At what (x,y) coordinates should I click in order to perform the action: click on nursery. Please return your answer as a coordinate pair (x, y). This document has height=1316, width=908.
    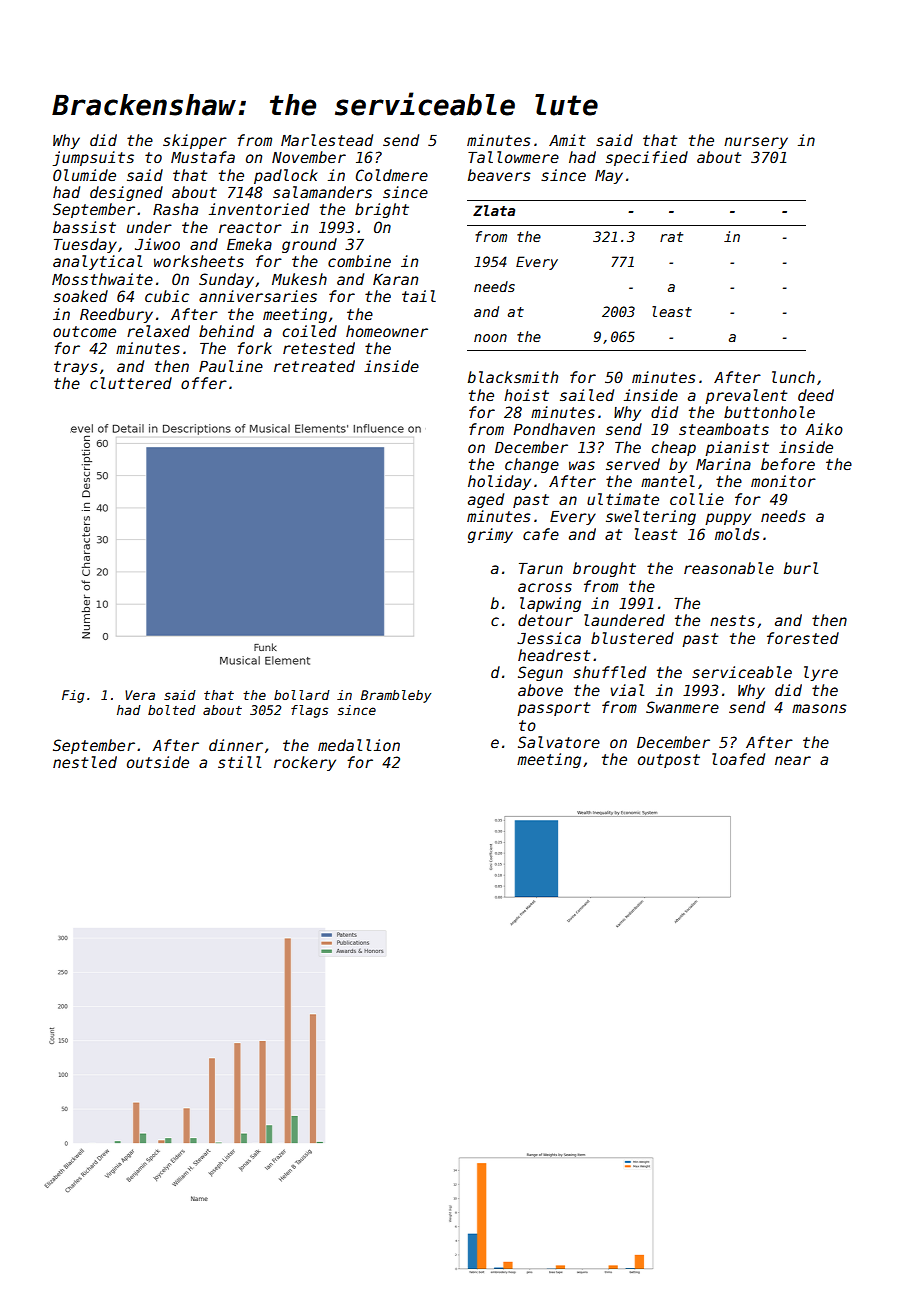
    Looking at the image, I should click on (756, 143).
